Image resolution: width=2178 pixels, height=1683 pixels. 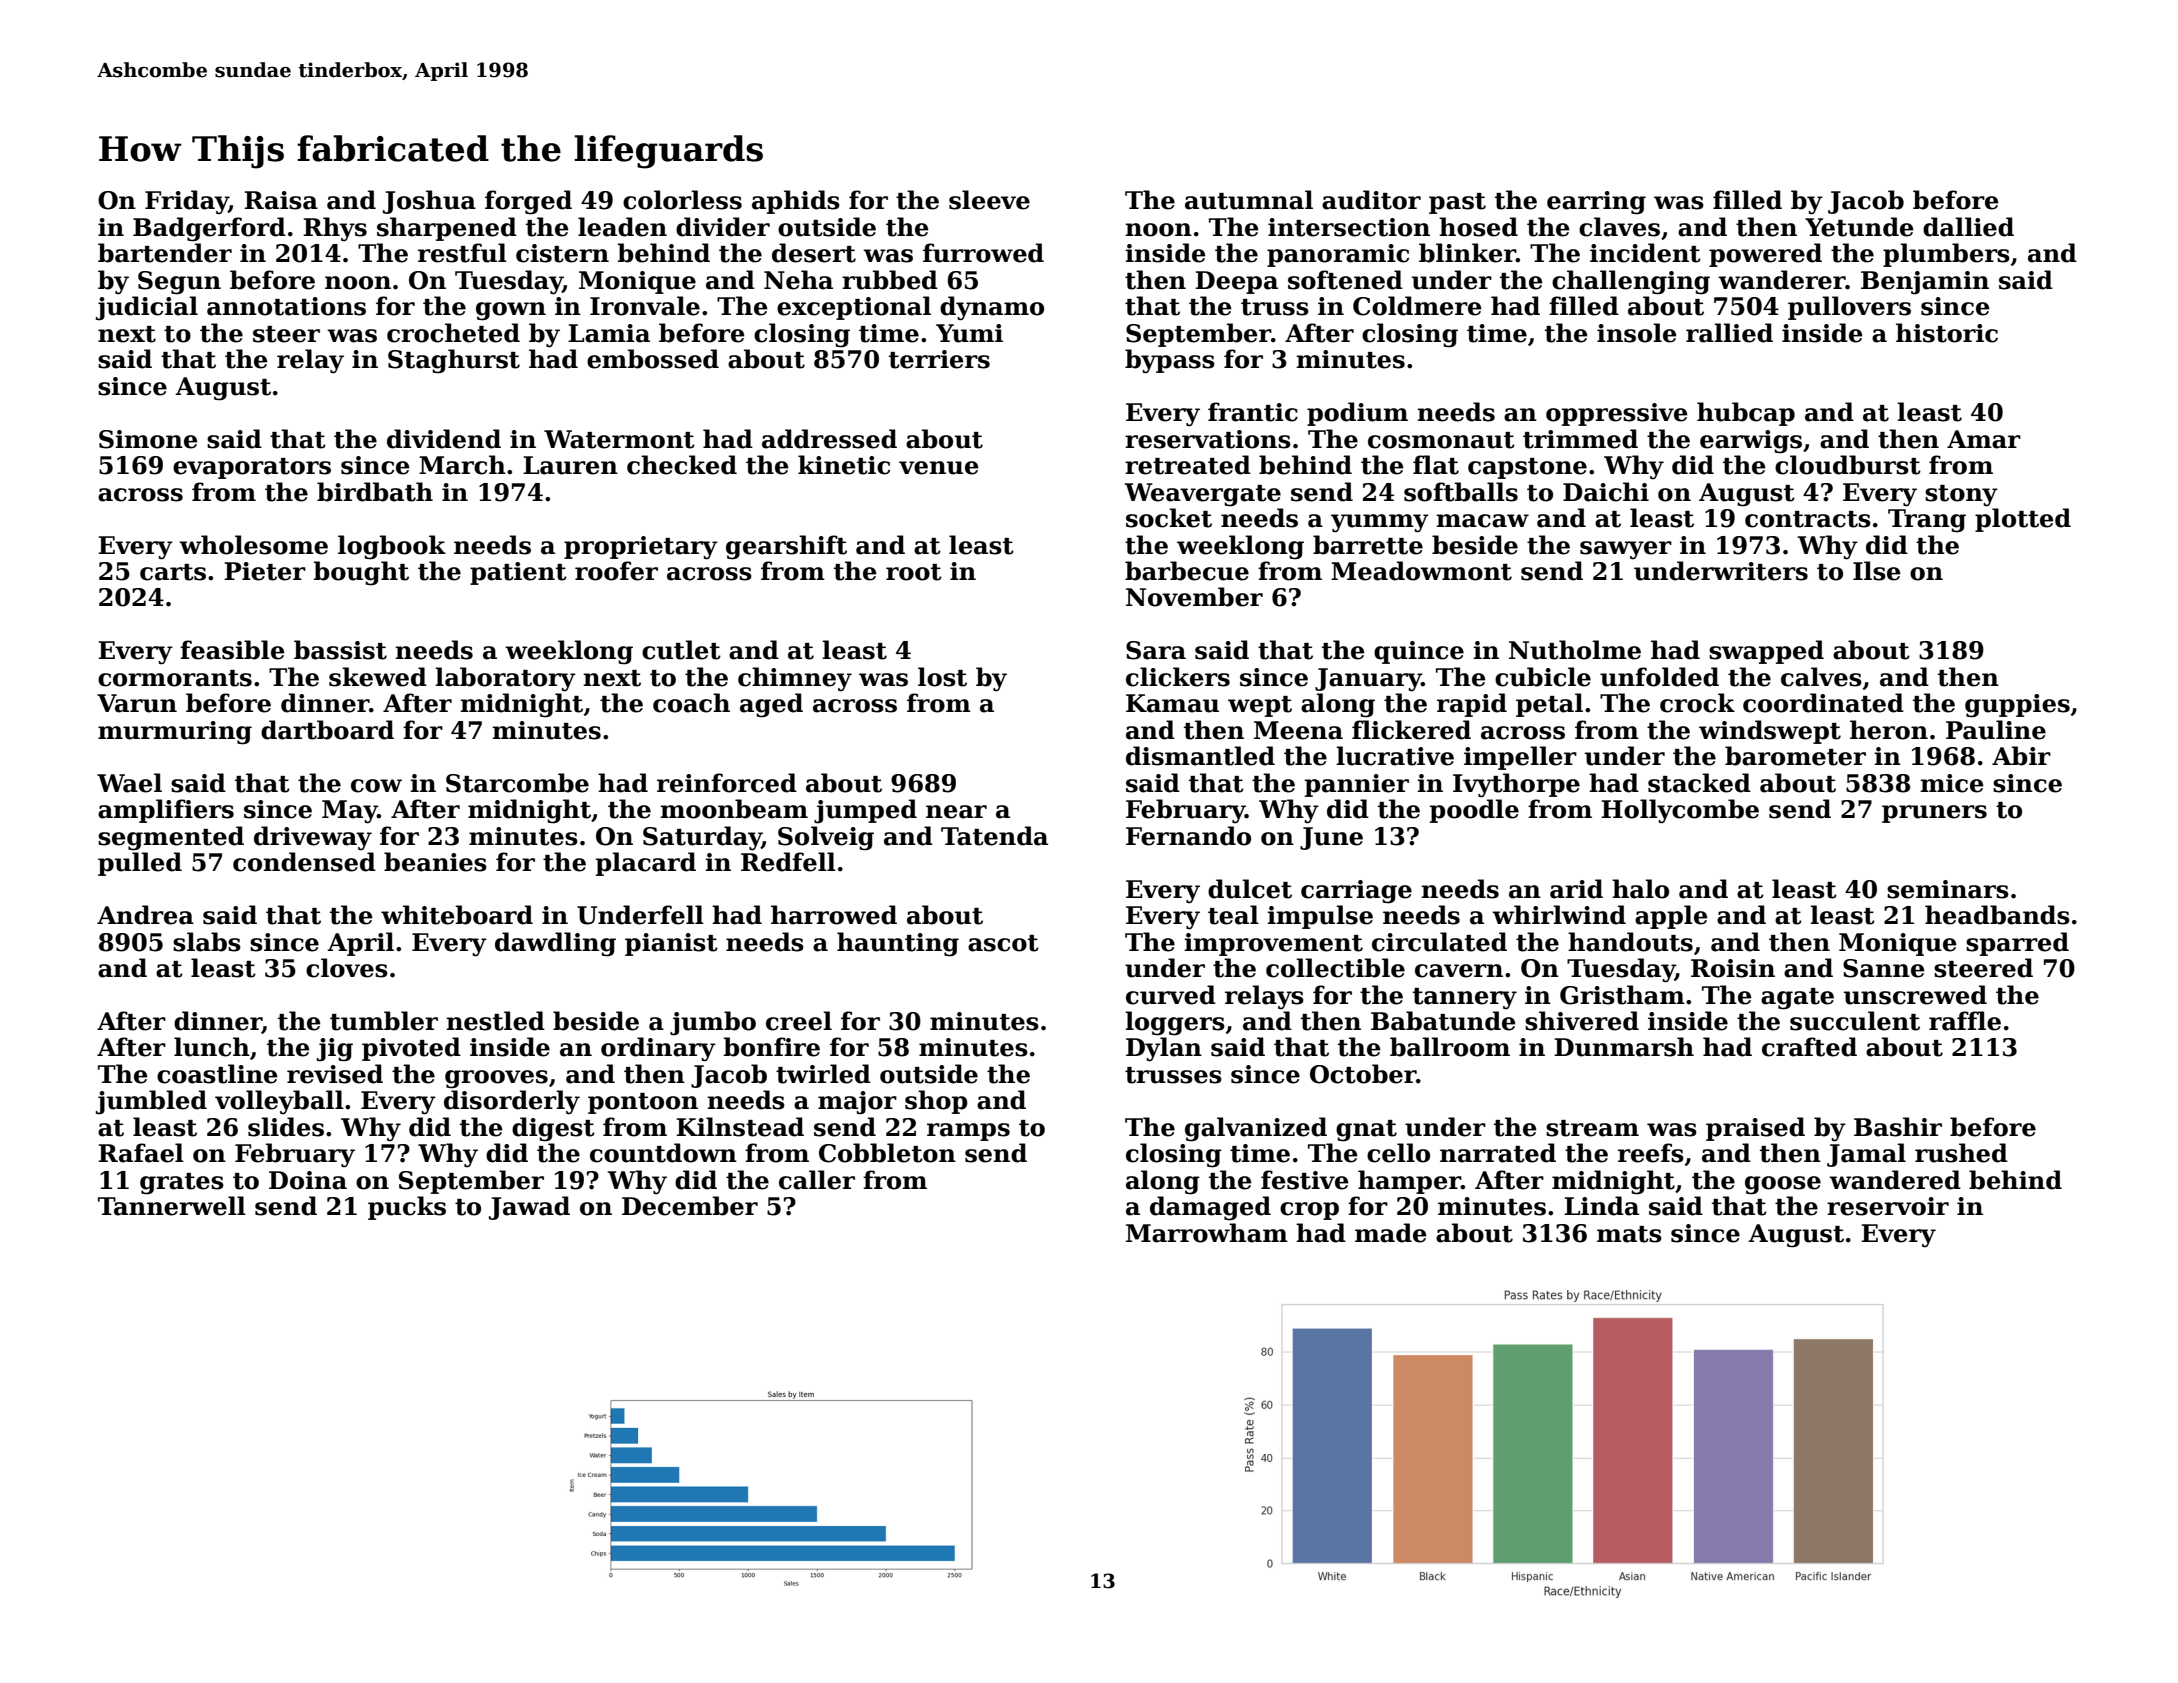 I want to click on amplifiers, so click(x=166, y=811).
